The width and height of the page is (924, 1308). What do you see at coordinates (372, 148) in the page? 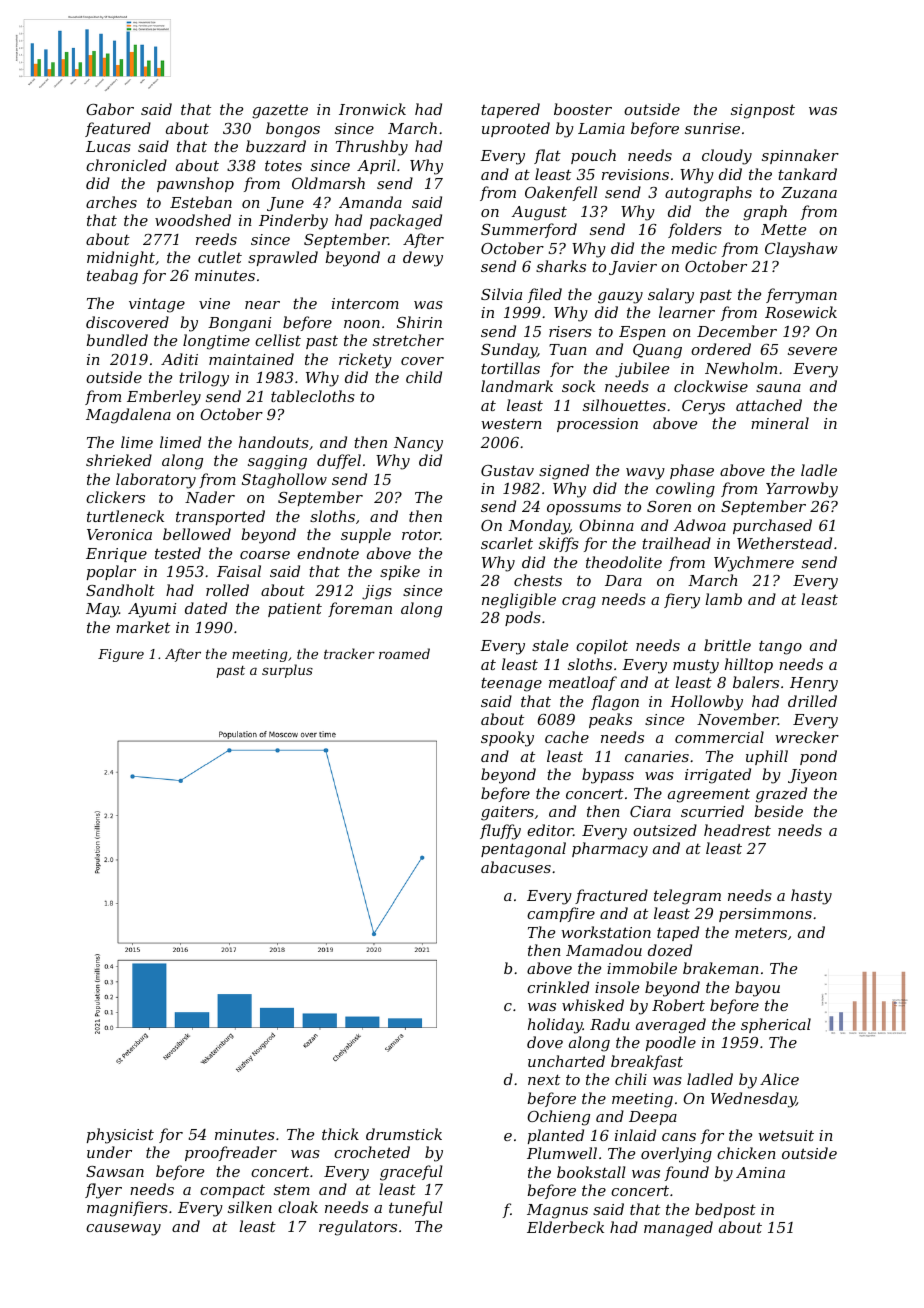
I see `Thrushby` at bounding box center [372, 148].
